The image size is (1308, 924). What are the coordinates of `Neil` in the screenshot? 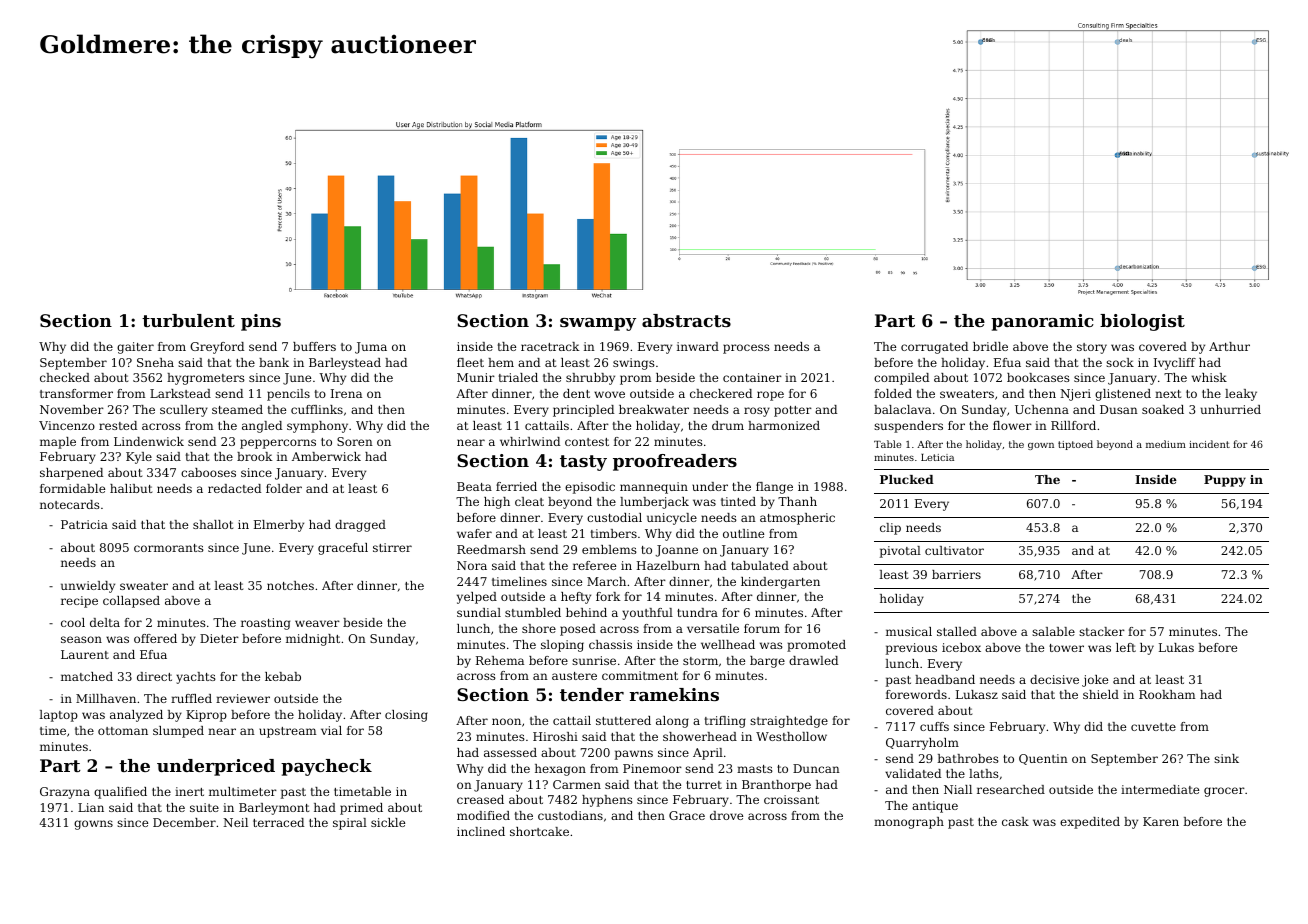 It's located at (235, 822).
